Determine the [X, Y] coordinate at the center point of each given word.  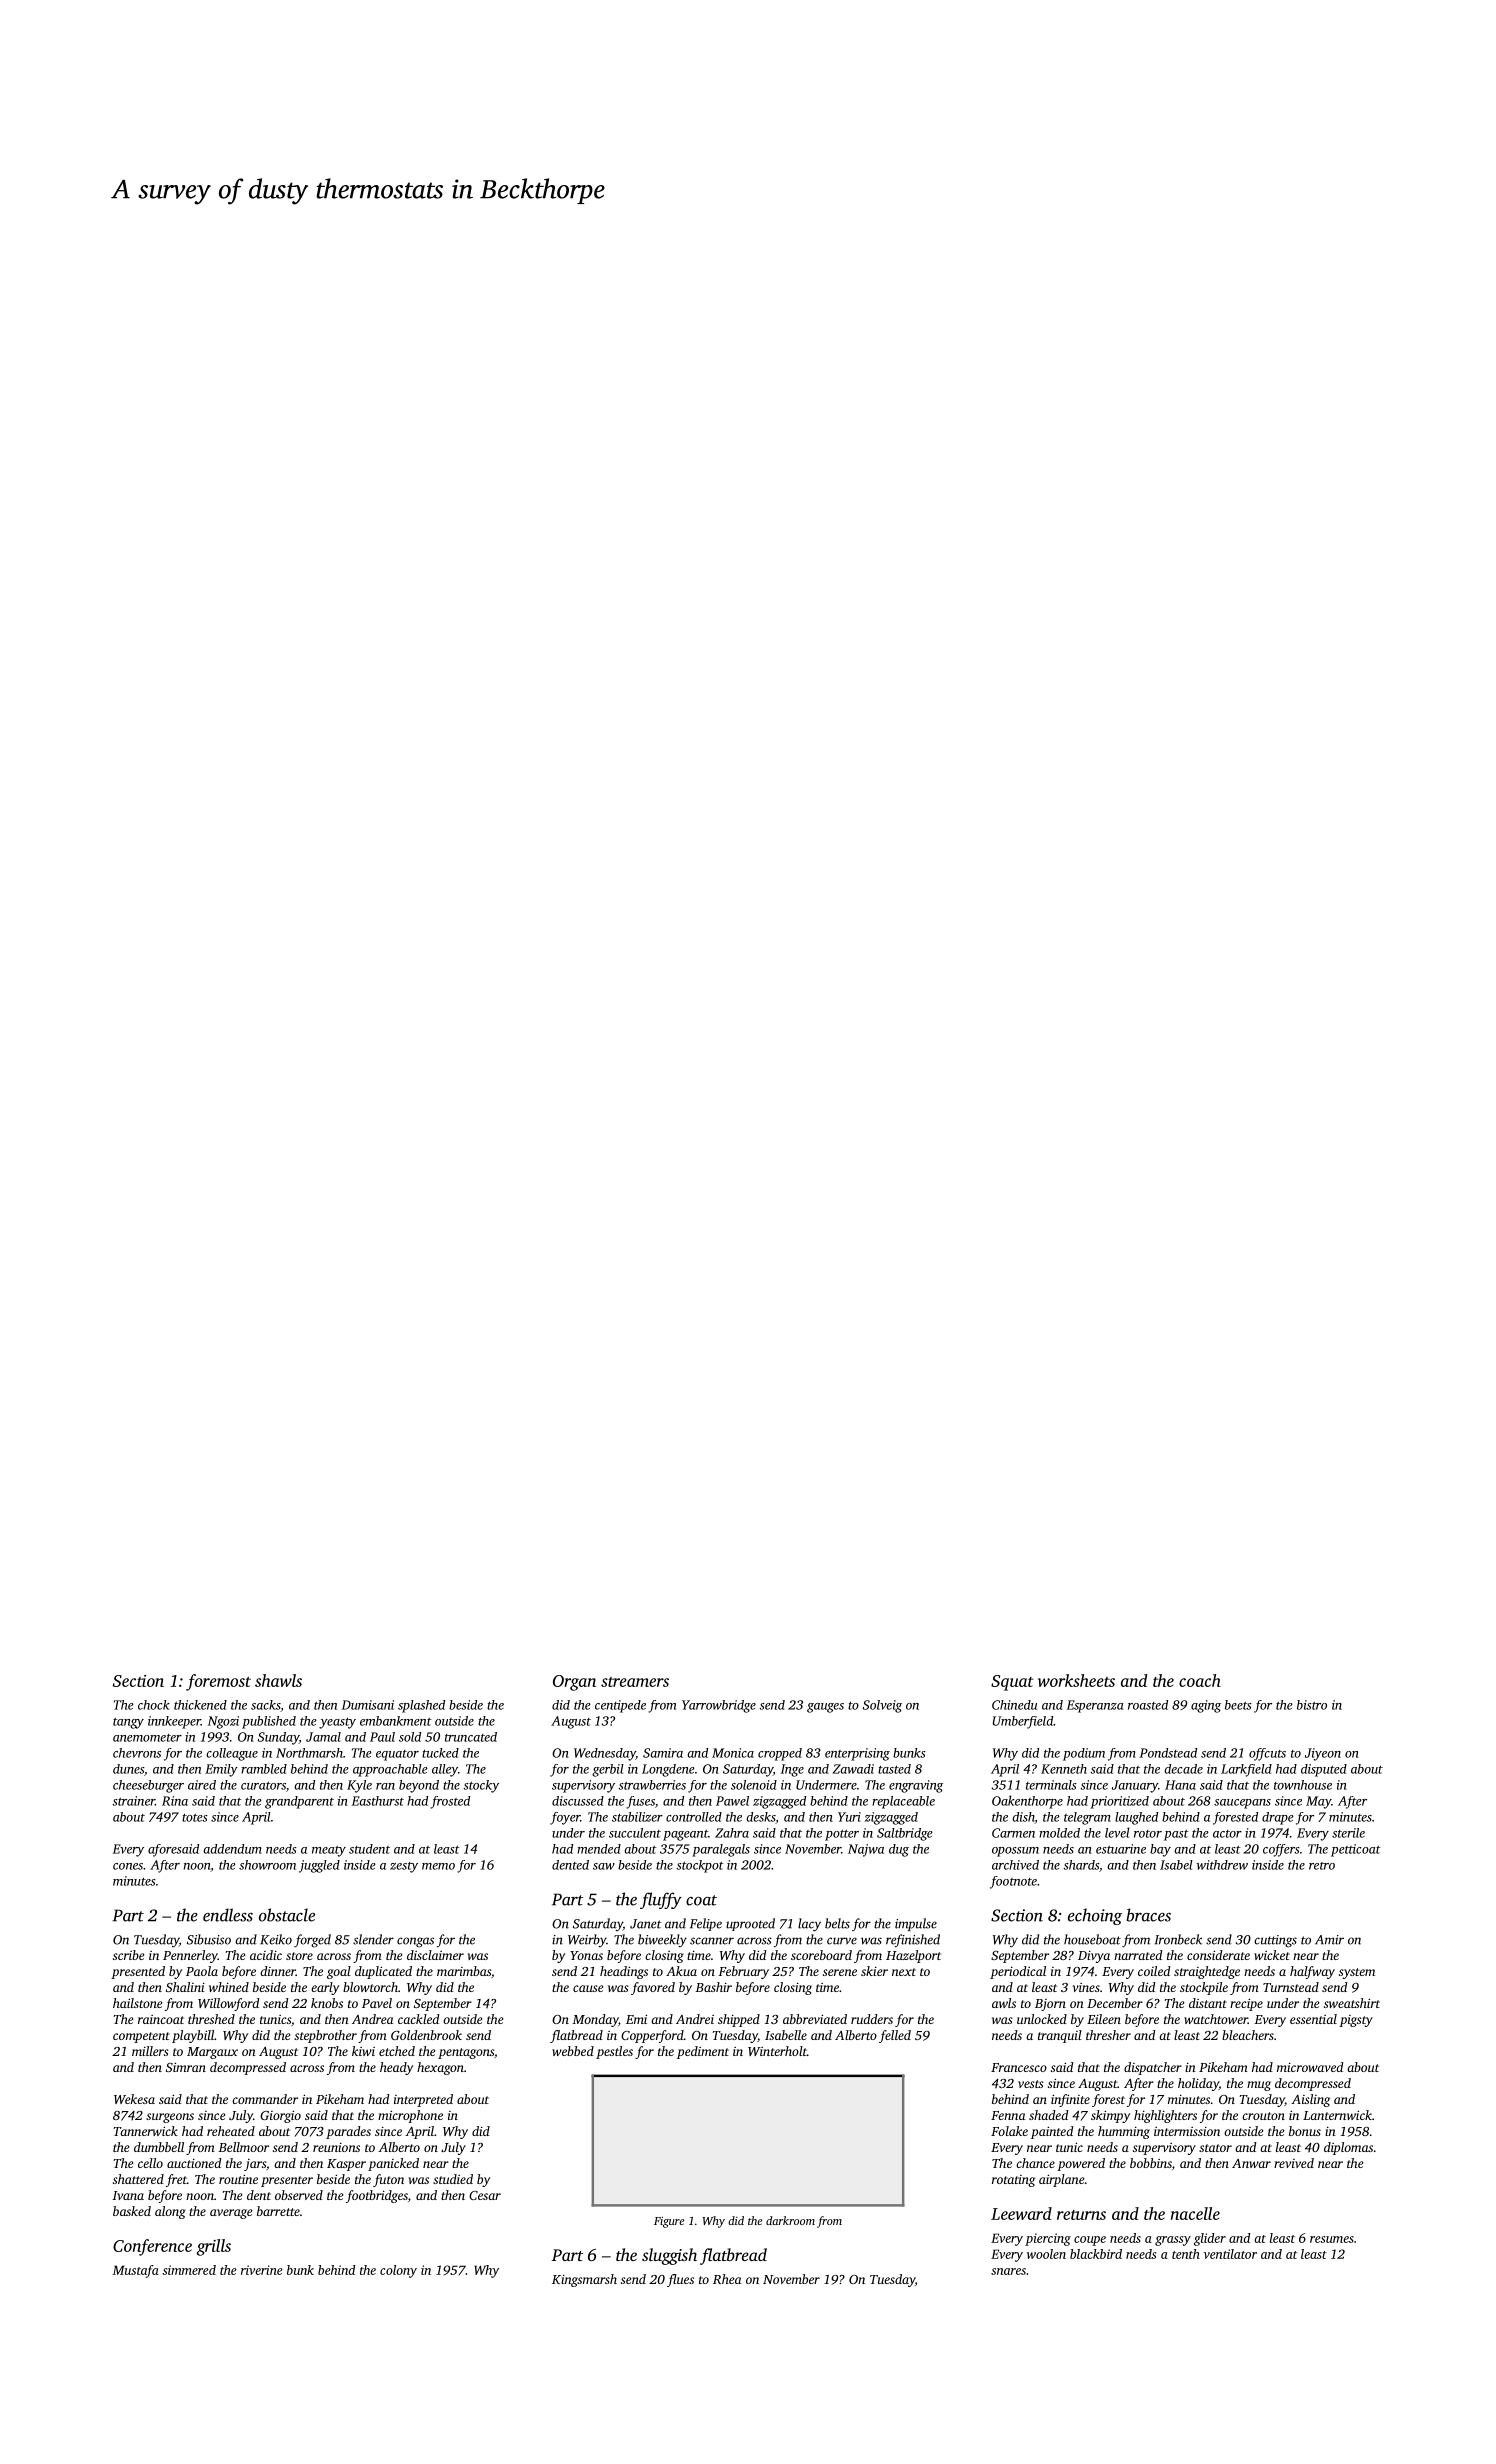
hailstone [138, 2003]
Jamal [323, 1737]
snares [1008, 2271]
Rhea [727, 2279]
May [1318, 1802]
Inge [792, 1770]
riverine [262, 2270]
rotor [1148, 1834]
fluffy [661, 1900]
